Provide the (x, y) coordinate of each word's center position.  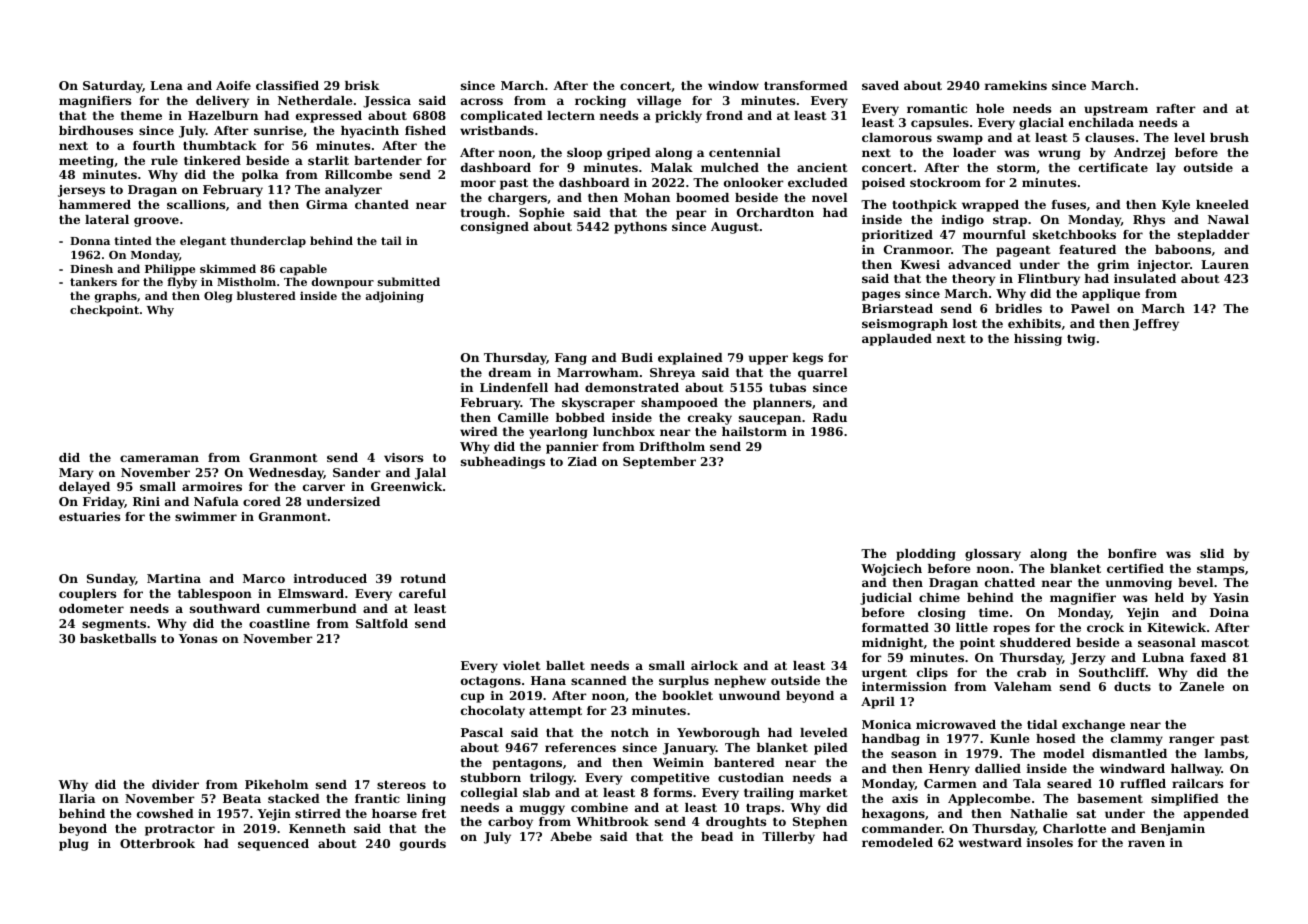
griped (629, 154)
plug (74, 845)
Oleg (218, 297)
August (735, 228)
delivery (222, 102)
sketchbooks (1074, 234)
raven (1146, 843)
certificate (1113, 167)
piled (831, 749)
